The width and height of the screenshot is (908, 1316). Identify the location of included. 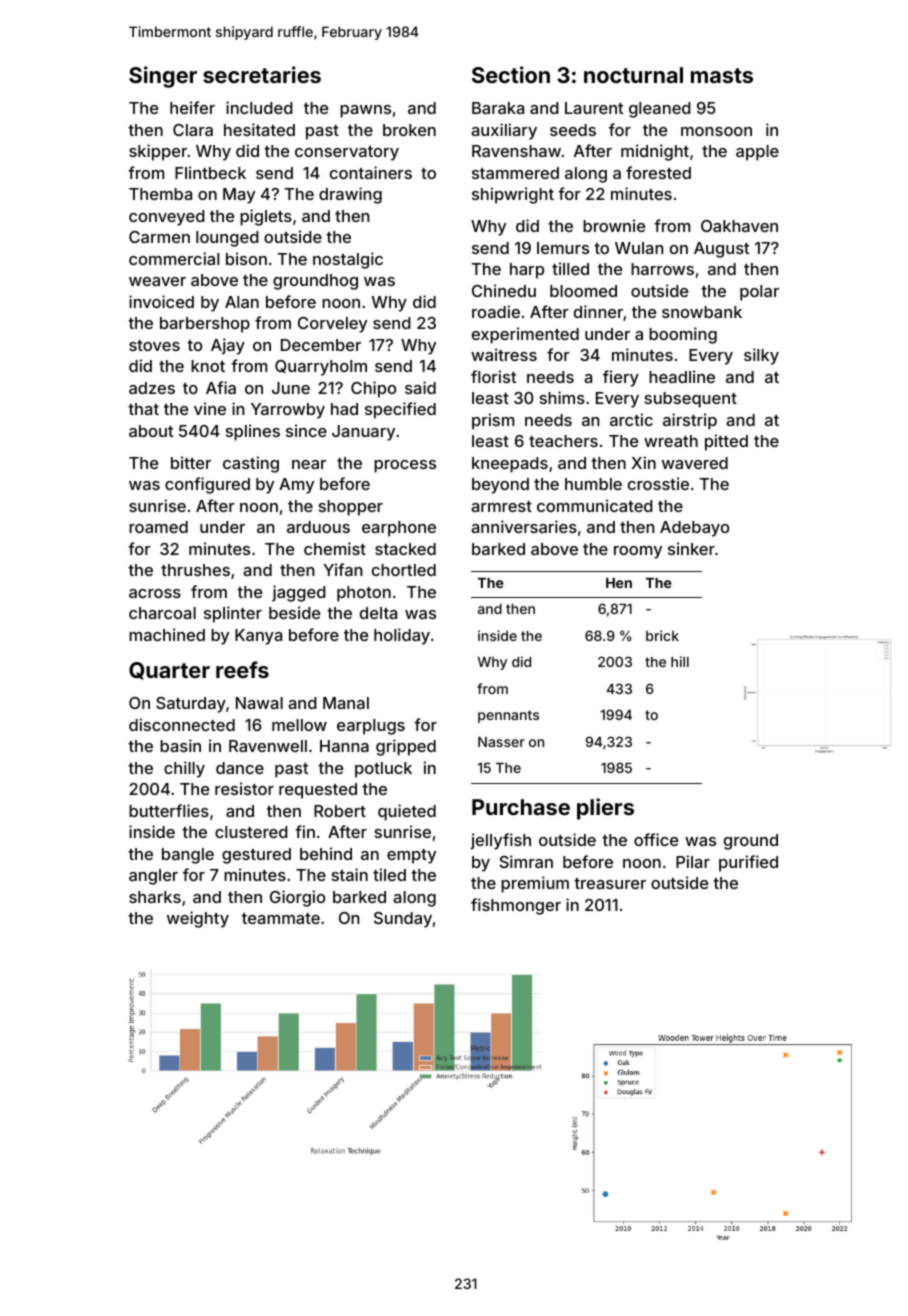
(259, 107).
